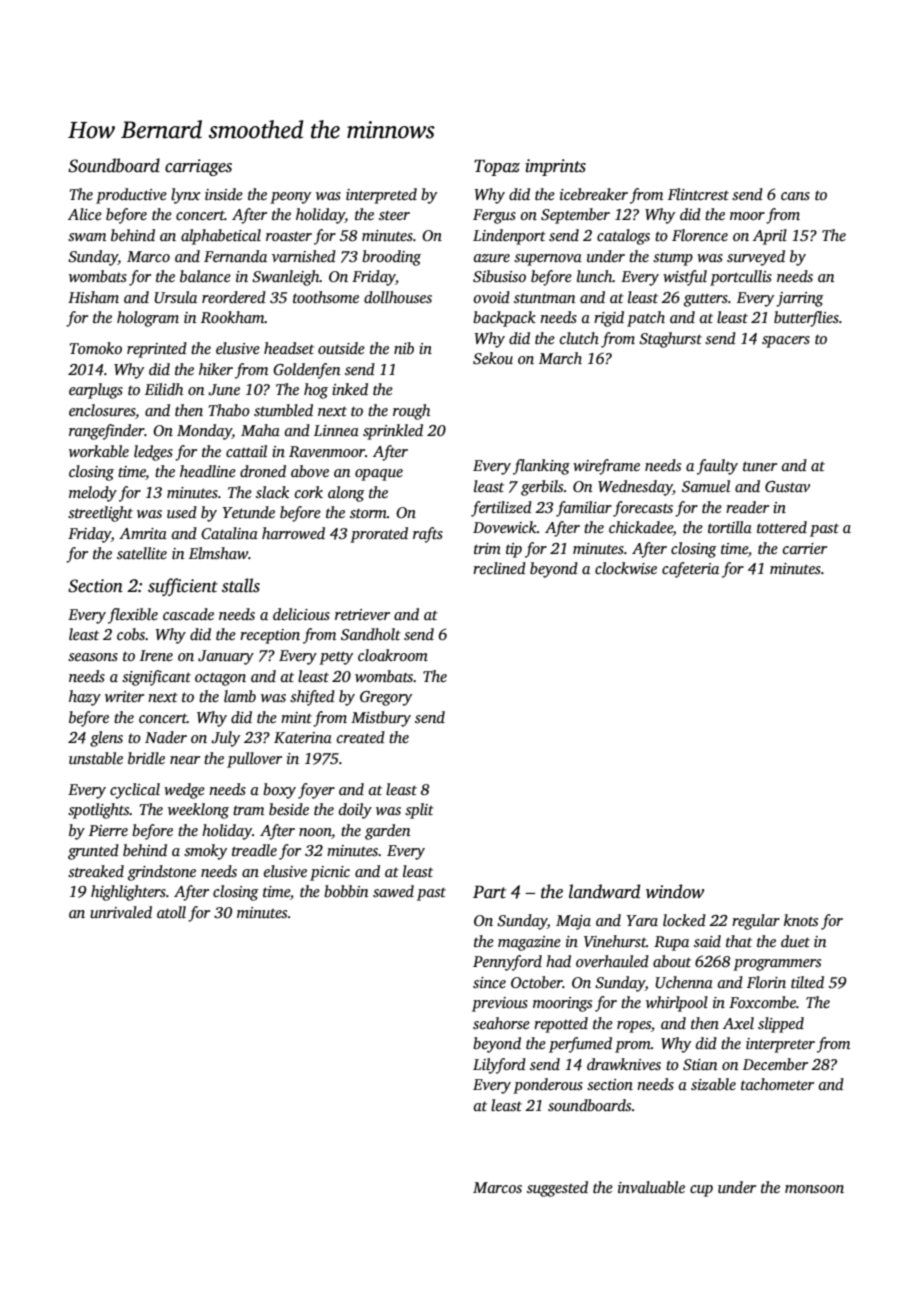 The height and width of the image is (1308, 924). What do you see at coordinates (701, 1191) in the image?
I see `cup` at bounding box center [701, 1191].
